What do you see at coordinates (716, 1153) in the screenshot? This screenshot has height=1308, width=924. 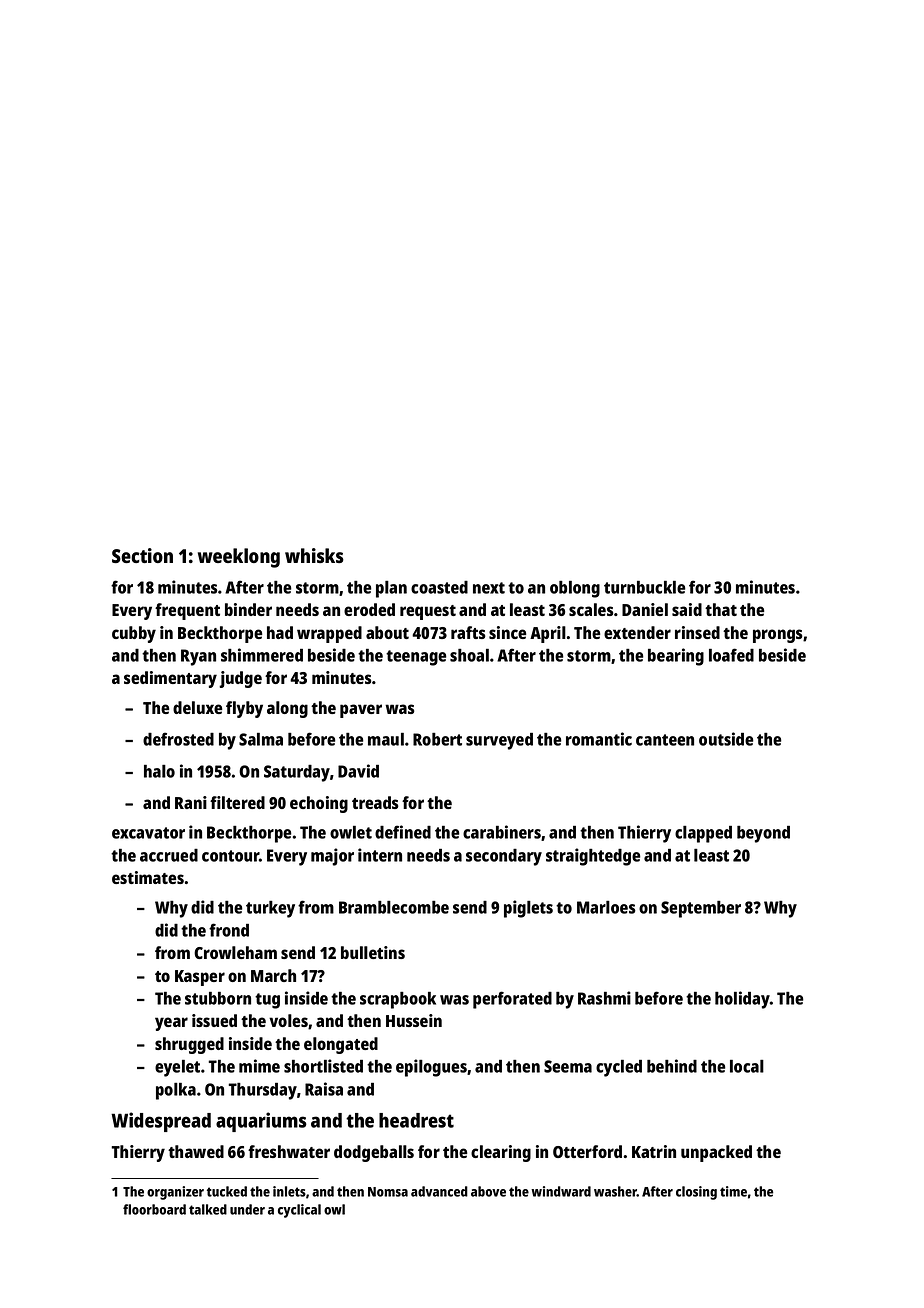 I see `unpacked` at bounding box center [716, 1153].
